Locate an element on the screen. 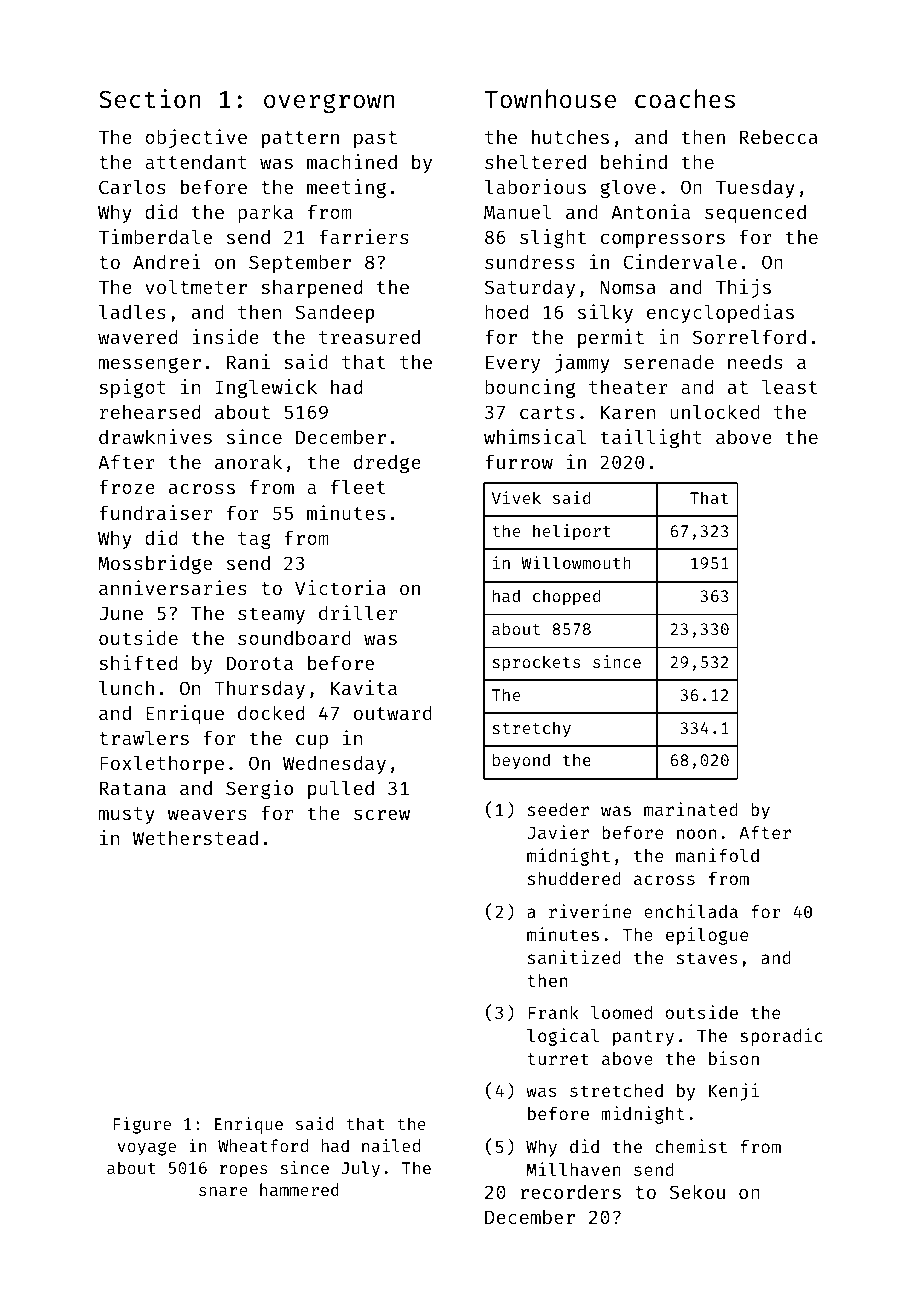  beyond is located at coordinates (521, 761).
